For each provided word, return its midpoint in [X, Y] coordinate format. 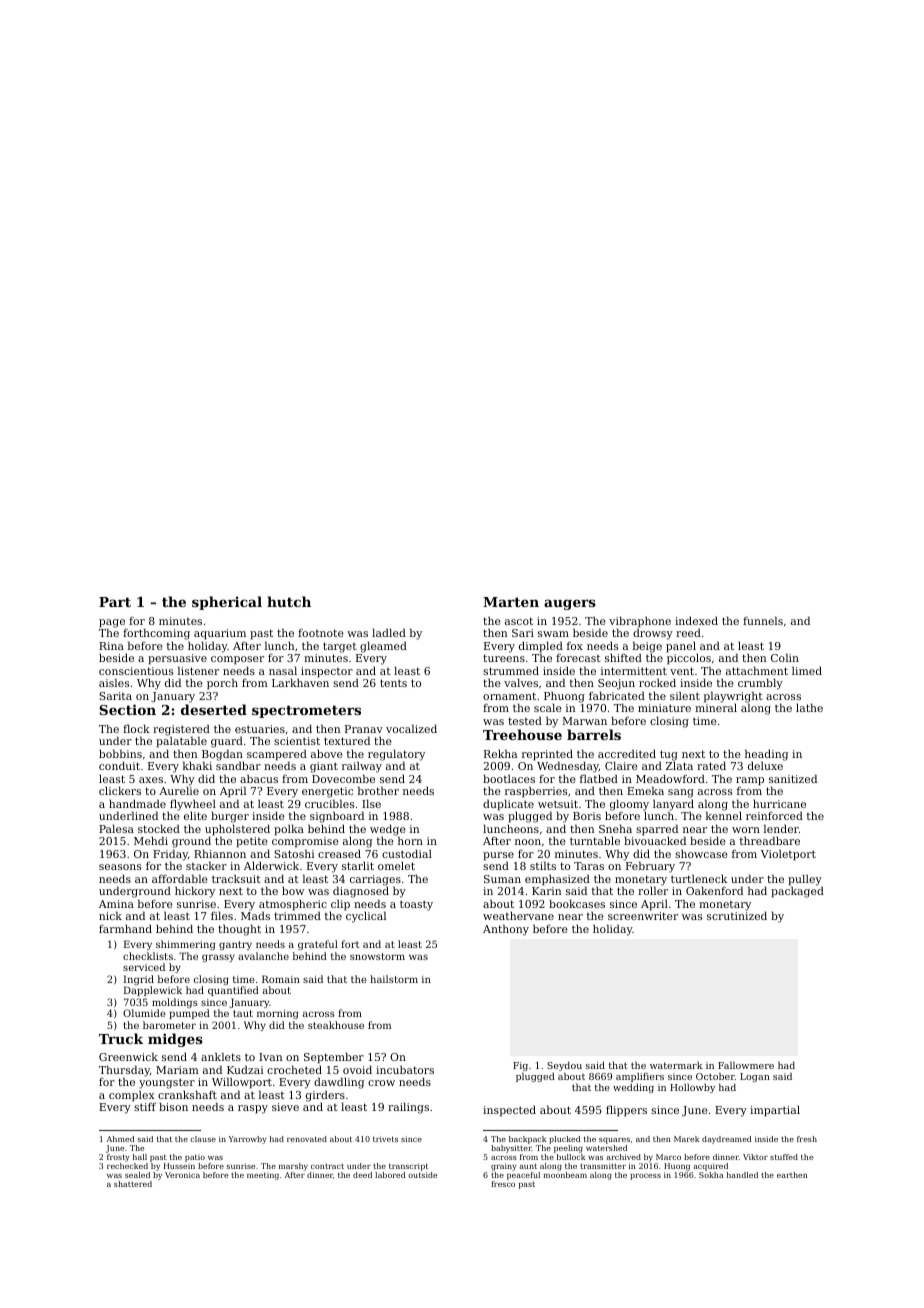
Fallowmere [746, 1065]
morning [277, 1014]
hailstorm [394, 979]
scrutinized [737, 916]
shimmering [185, 945]
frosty [118, 1158]
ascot [519, 621]
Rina [111, 646]
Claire [621, 765]
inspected [509, 1111]
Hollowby [692, 1088]
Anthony [506, 930]
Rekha [500, 753]
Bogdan [223, 755]
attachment [757, 670]
